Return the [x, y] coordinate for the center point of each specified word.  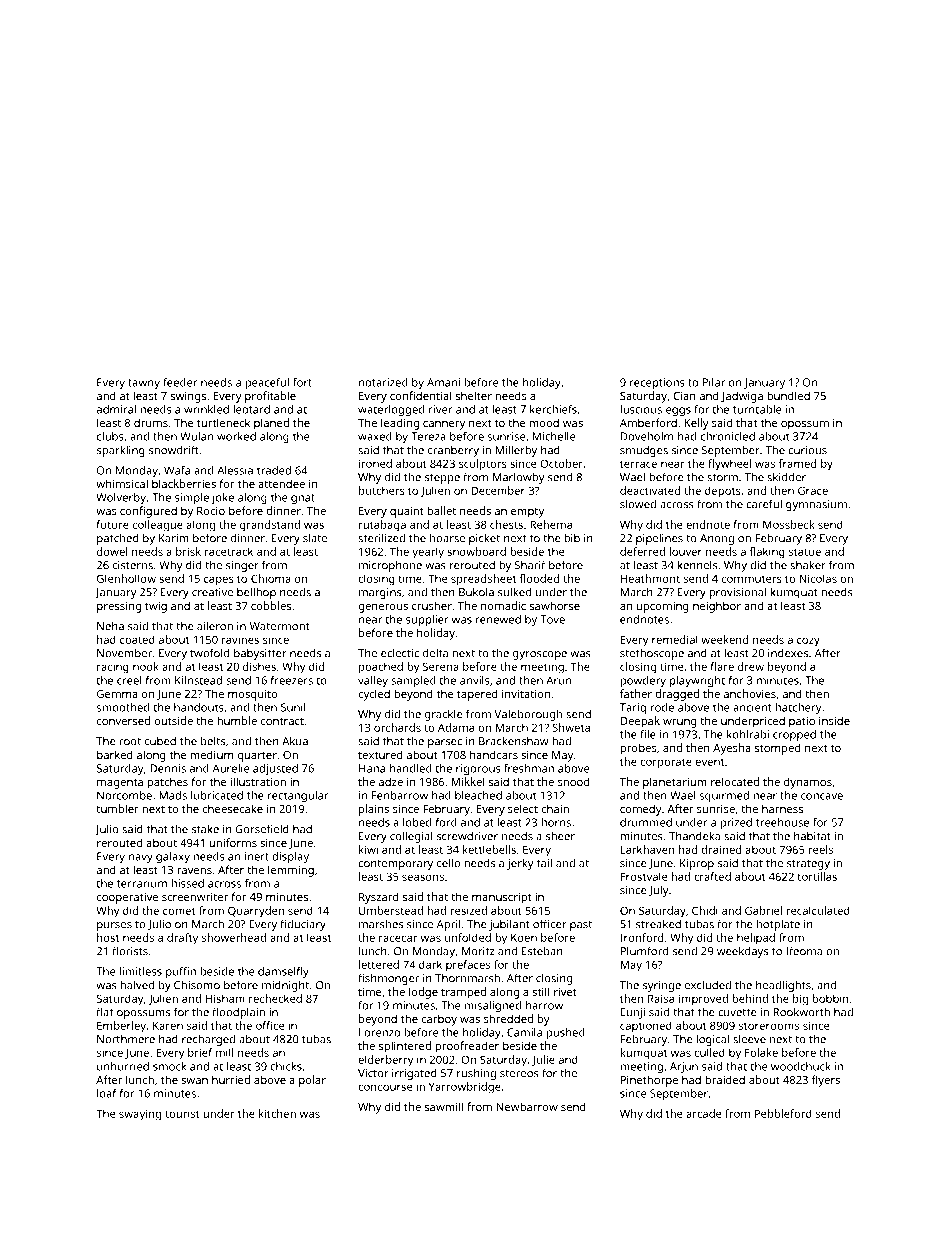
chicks [286, 1066]
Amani [443, 382]
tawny [144, 384]
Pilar [714, 382]
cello [448, 863]
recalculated [818, 910]
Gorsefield [262, 829]
